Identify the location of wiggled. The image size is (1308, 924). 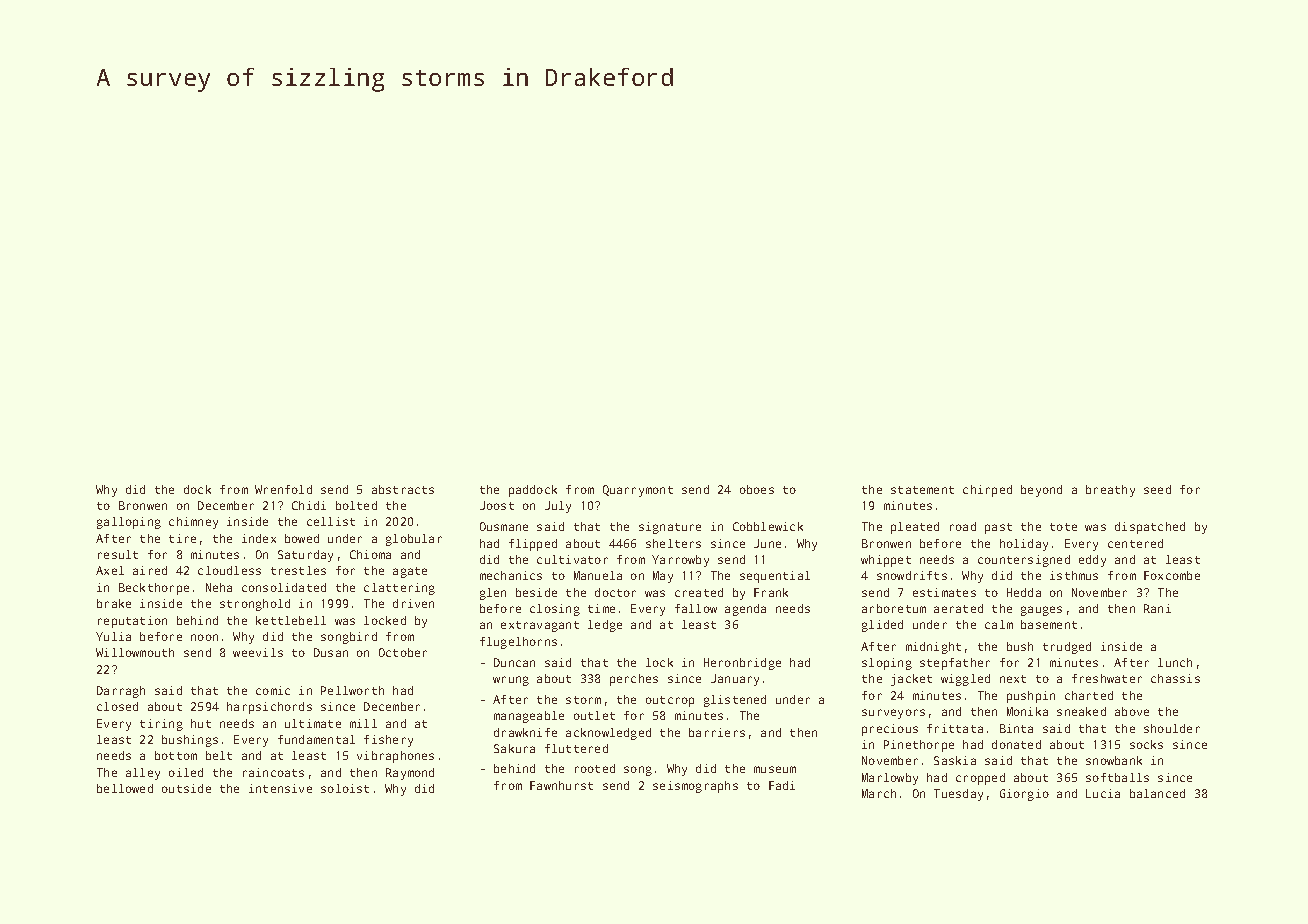
(965, 680).
